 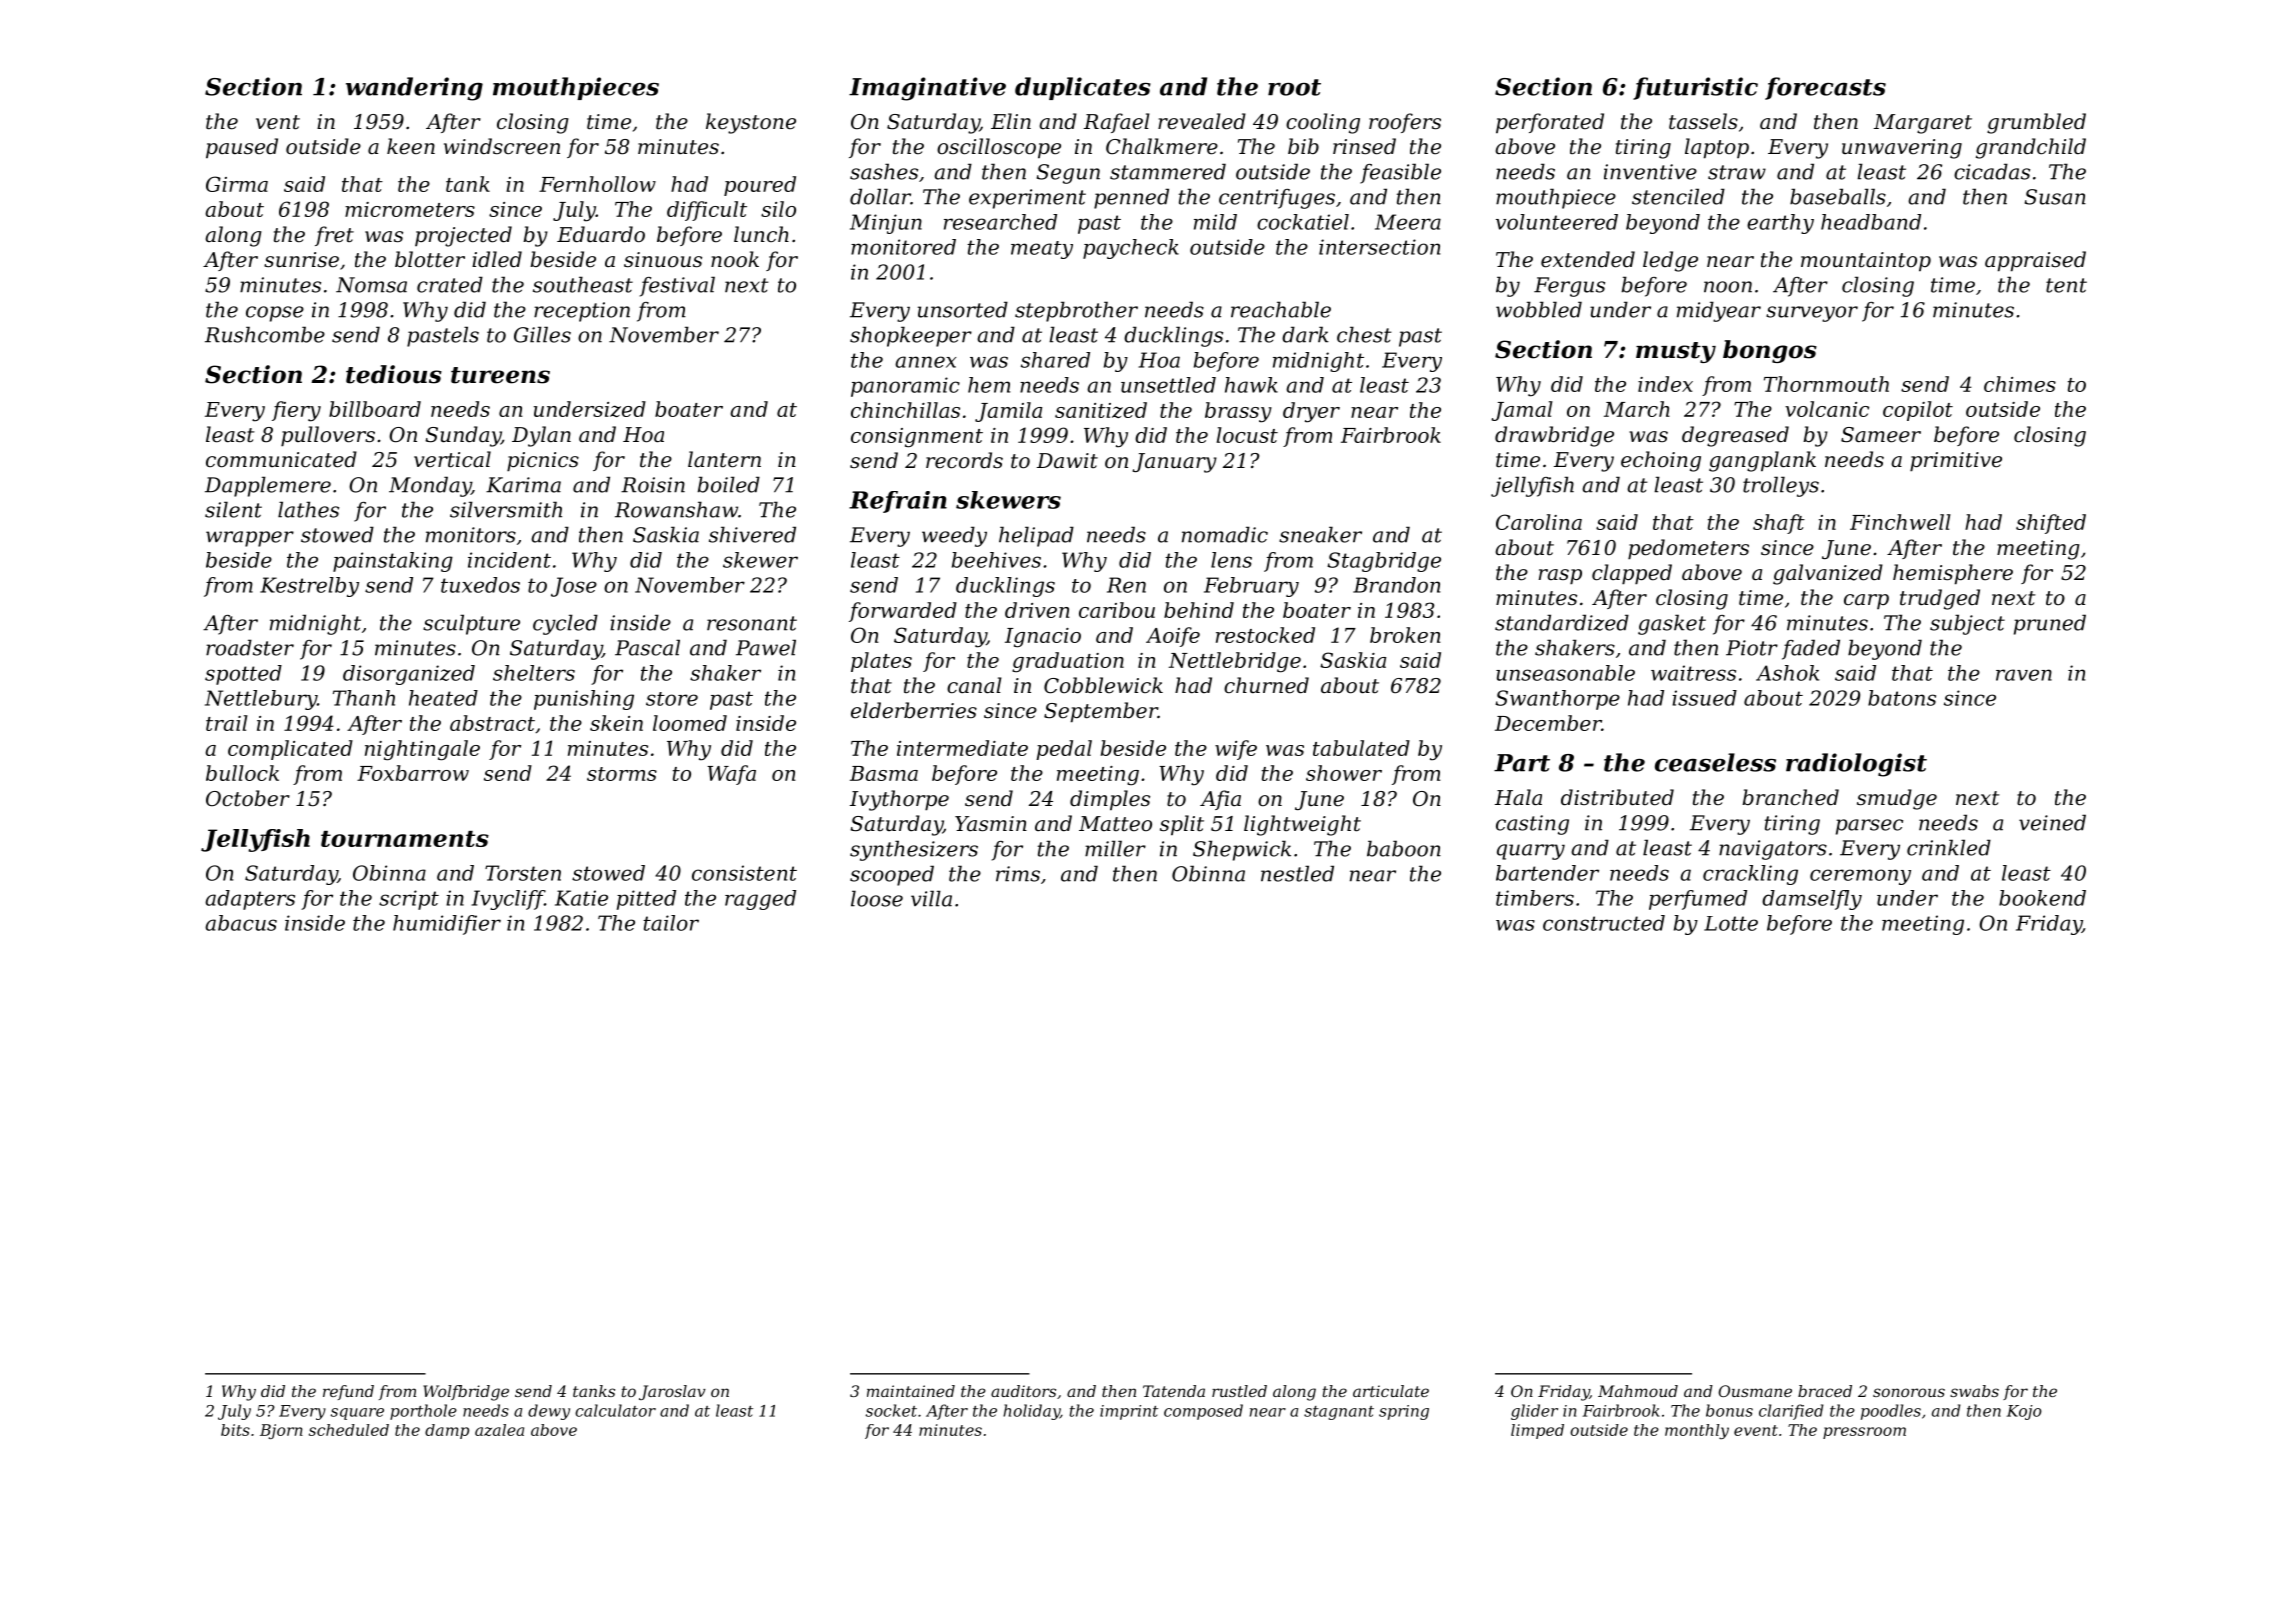 What do you see at coordinates (1604, 923) in the screenshot?
I see `constructed` at bounding box center [1604, 923].
